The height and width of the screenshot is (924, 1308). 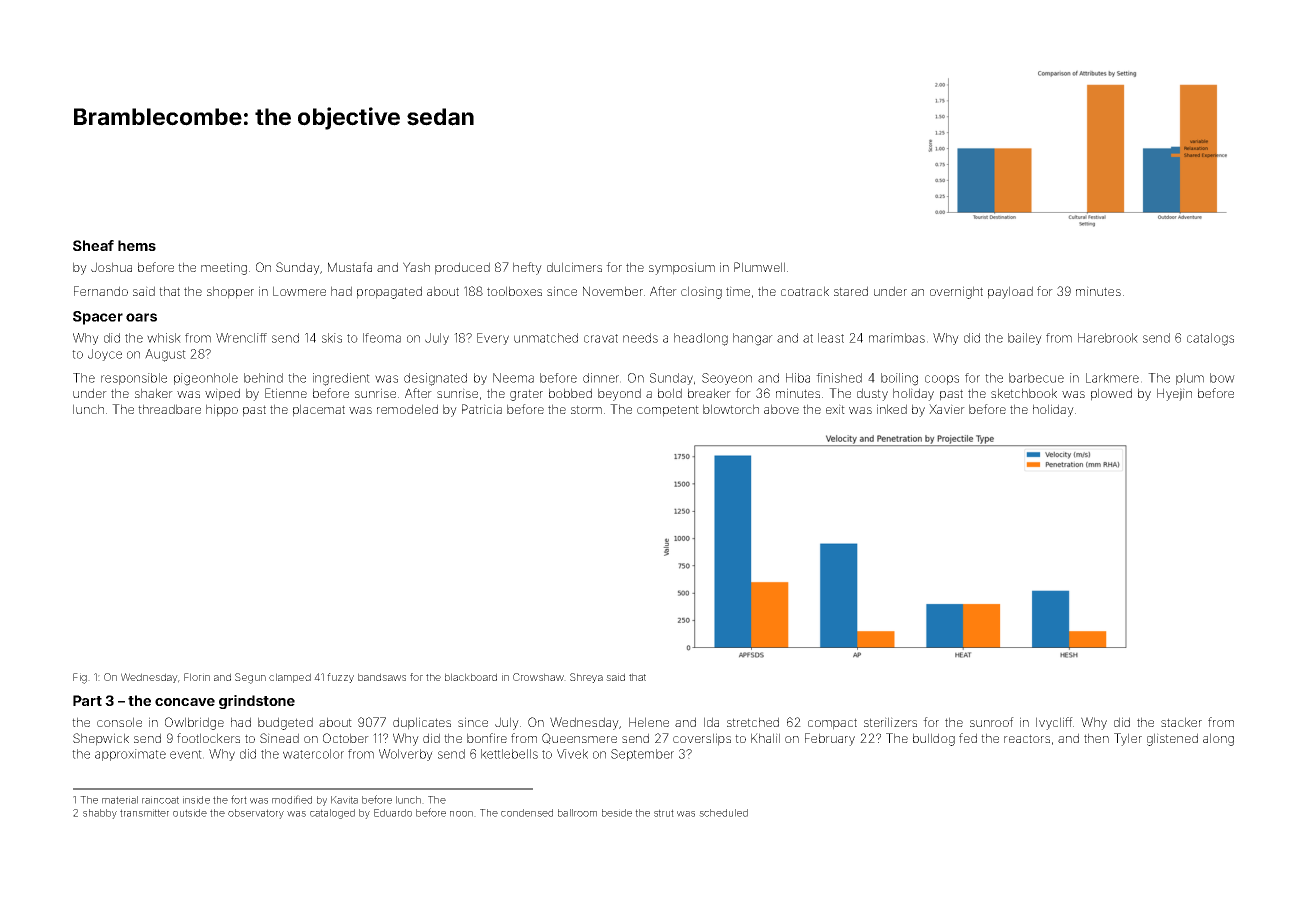 What do you see at coordinates (956, 292) in the screenshot?
I see `overnight` at bounding box center [956, 292].
